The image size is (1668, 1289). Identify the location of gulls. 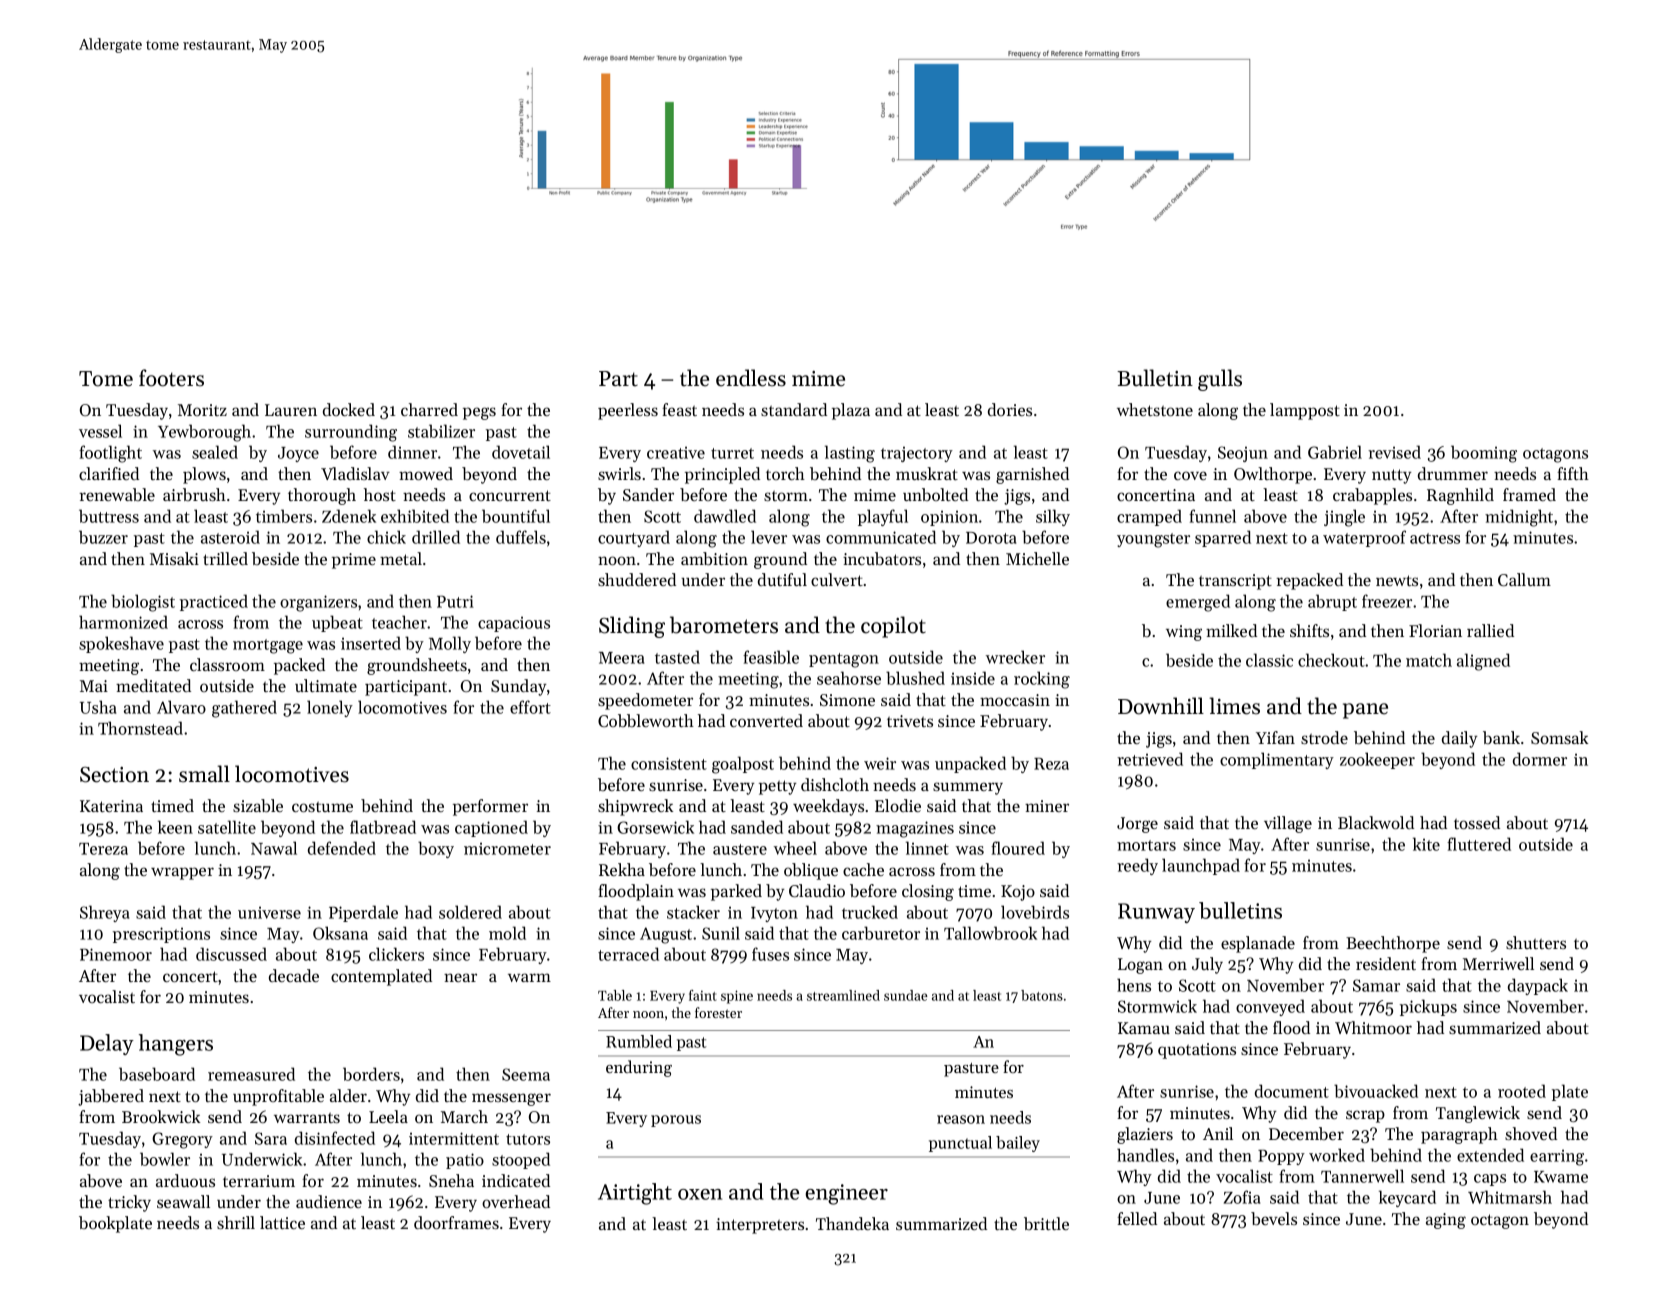
(1220, 380).
